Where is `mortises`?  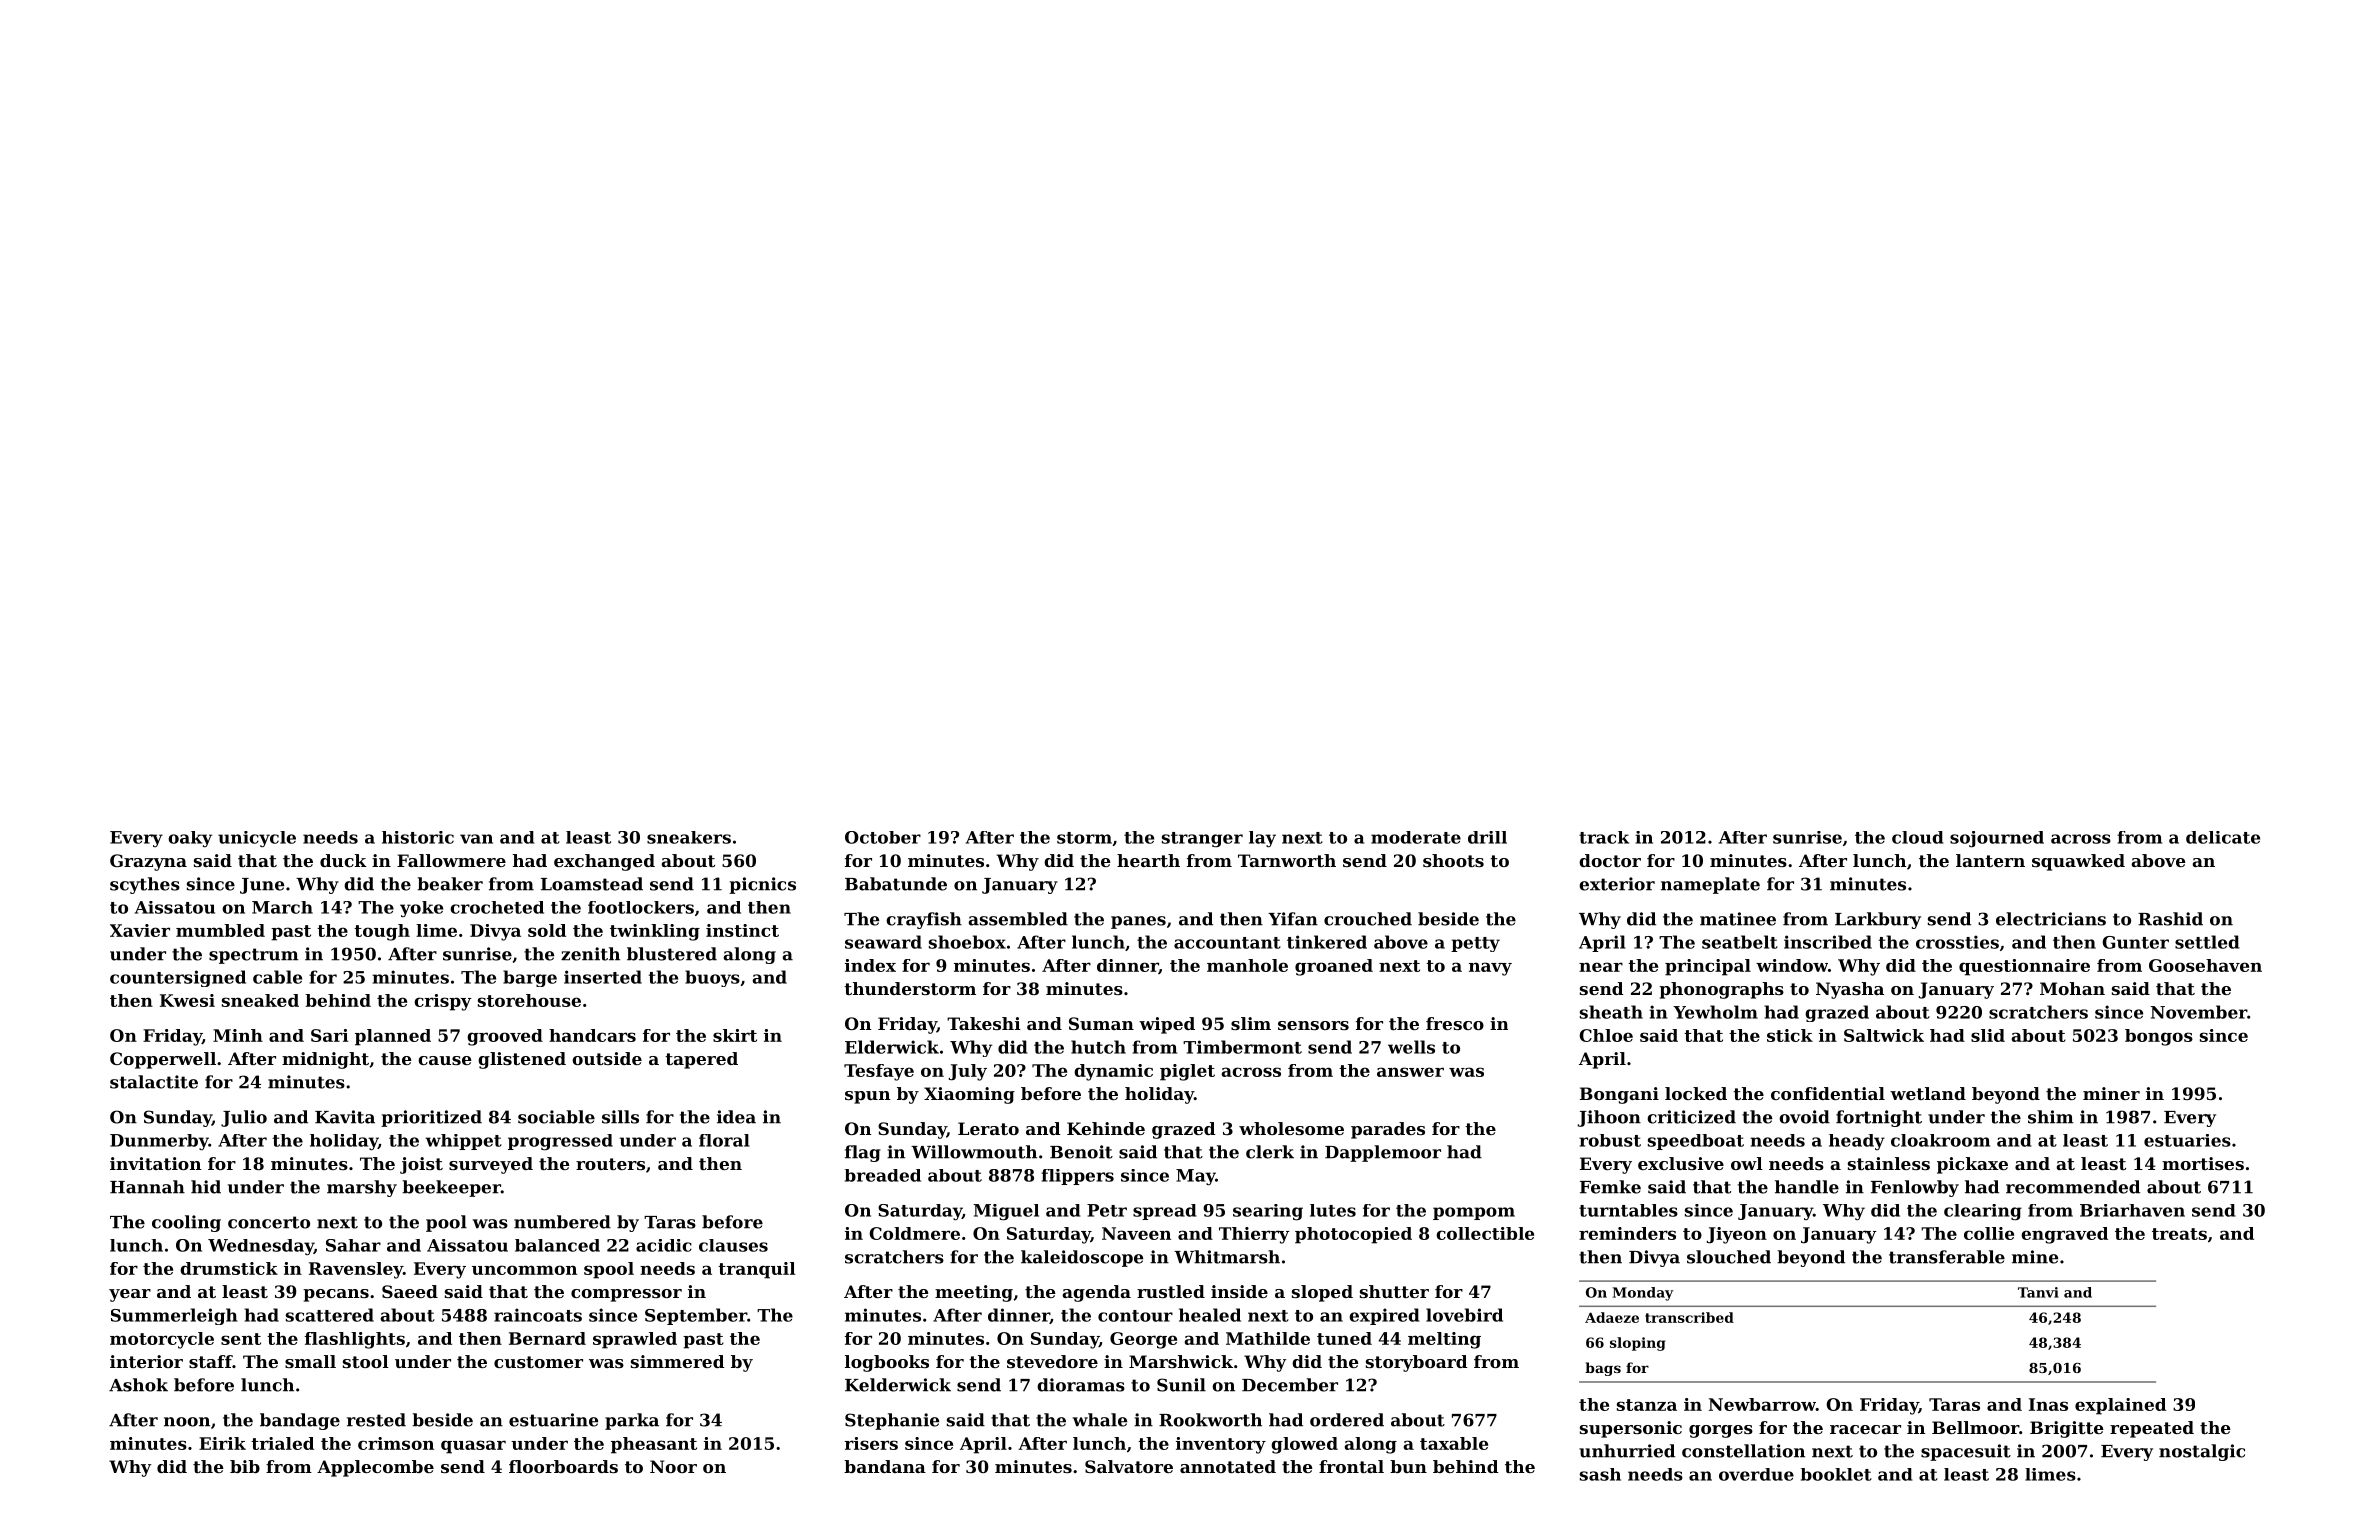
mortises is located at coordinates (2203, 1163).
